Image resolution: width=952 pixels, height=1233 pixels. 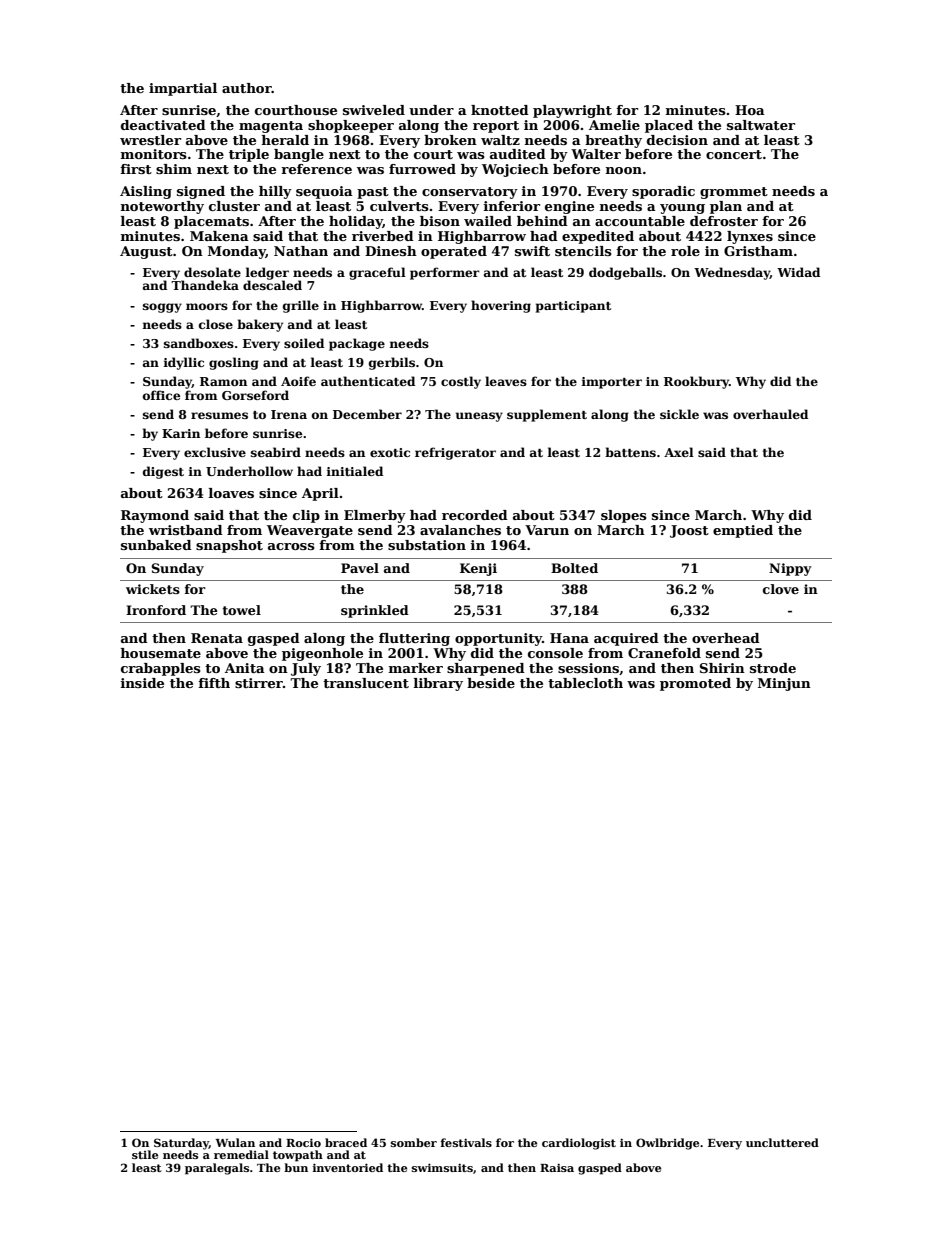 What do you see at coordinates (161, 395) in the document?
I see `office` at bounding box center [161, 395].
